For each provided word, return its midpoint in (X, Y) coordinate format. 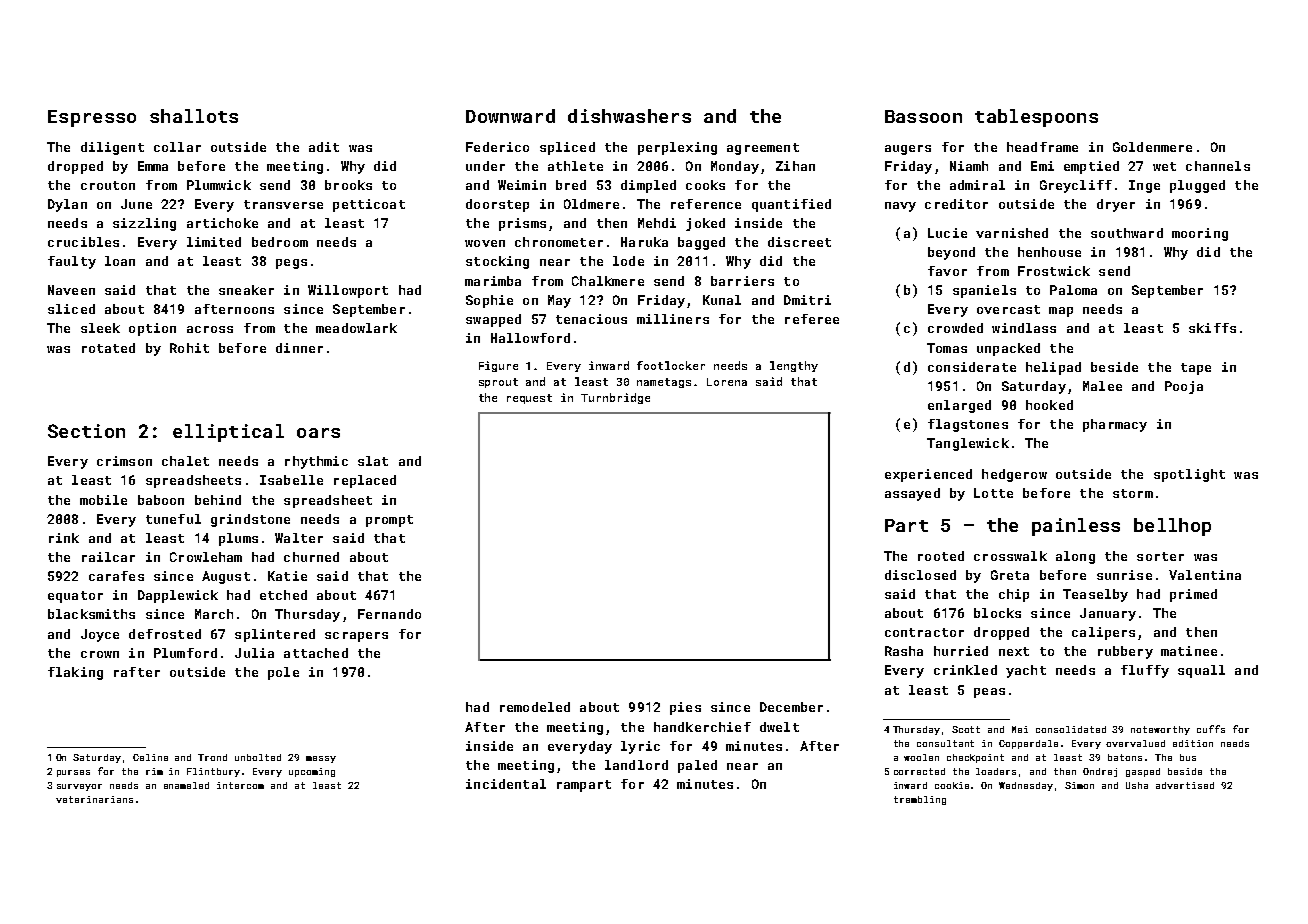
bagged (701, 243)
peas (989, 693)
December (791, 707)
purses (73, 773)
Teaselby (1095, 595)
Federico (497, 147)
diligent (112, 148)
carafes (116, 576)
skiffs (1212, 328)
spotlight (1189, 475)
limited (214, 242)
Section (86, 431)
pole (283, 673)
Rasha (904, 651)
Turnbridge (615, 398)
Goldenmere (1152, 147)
